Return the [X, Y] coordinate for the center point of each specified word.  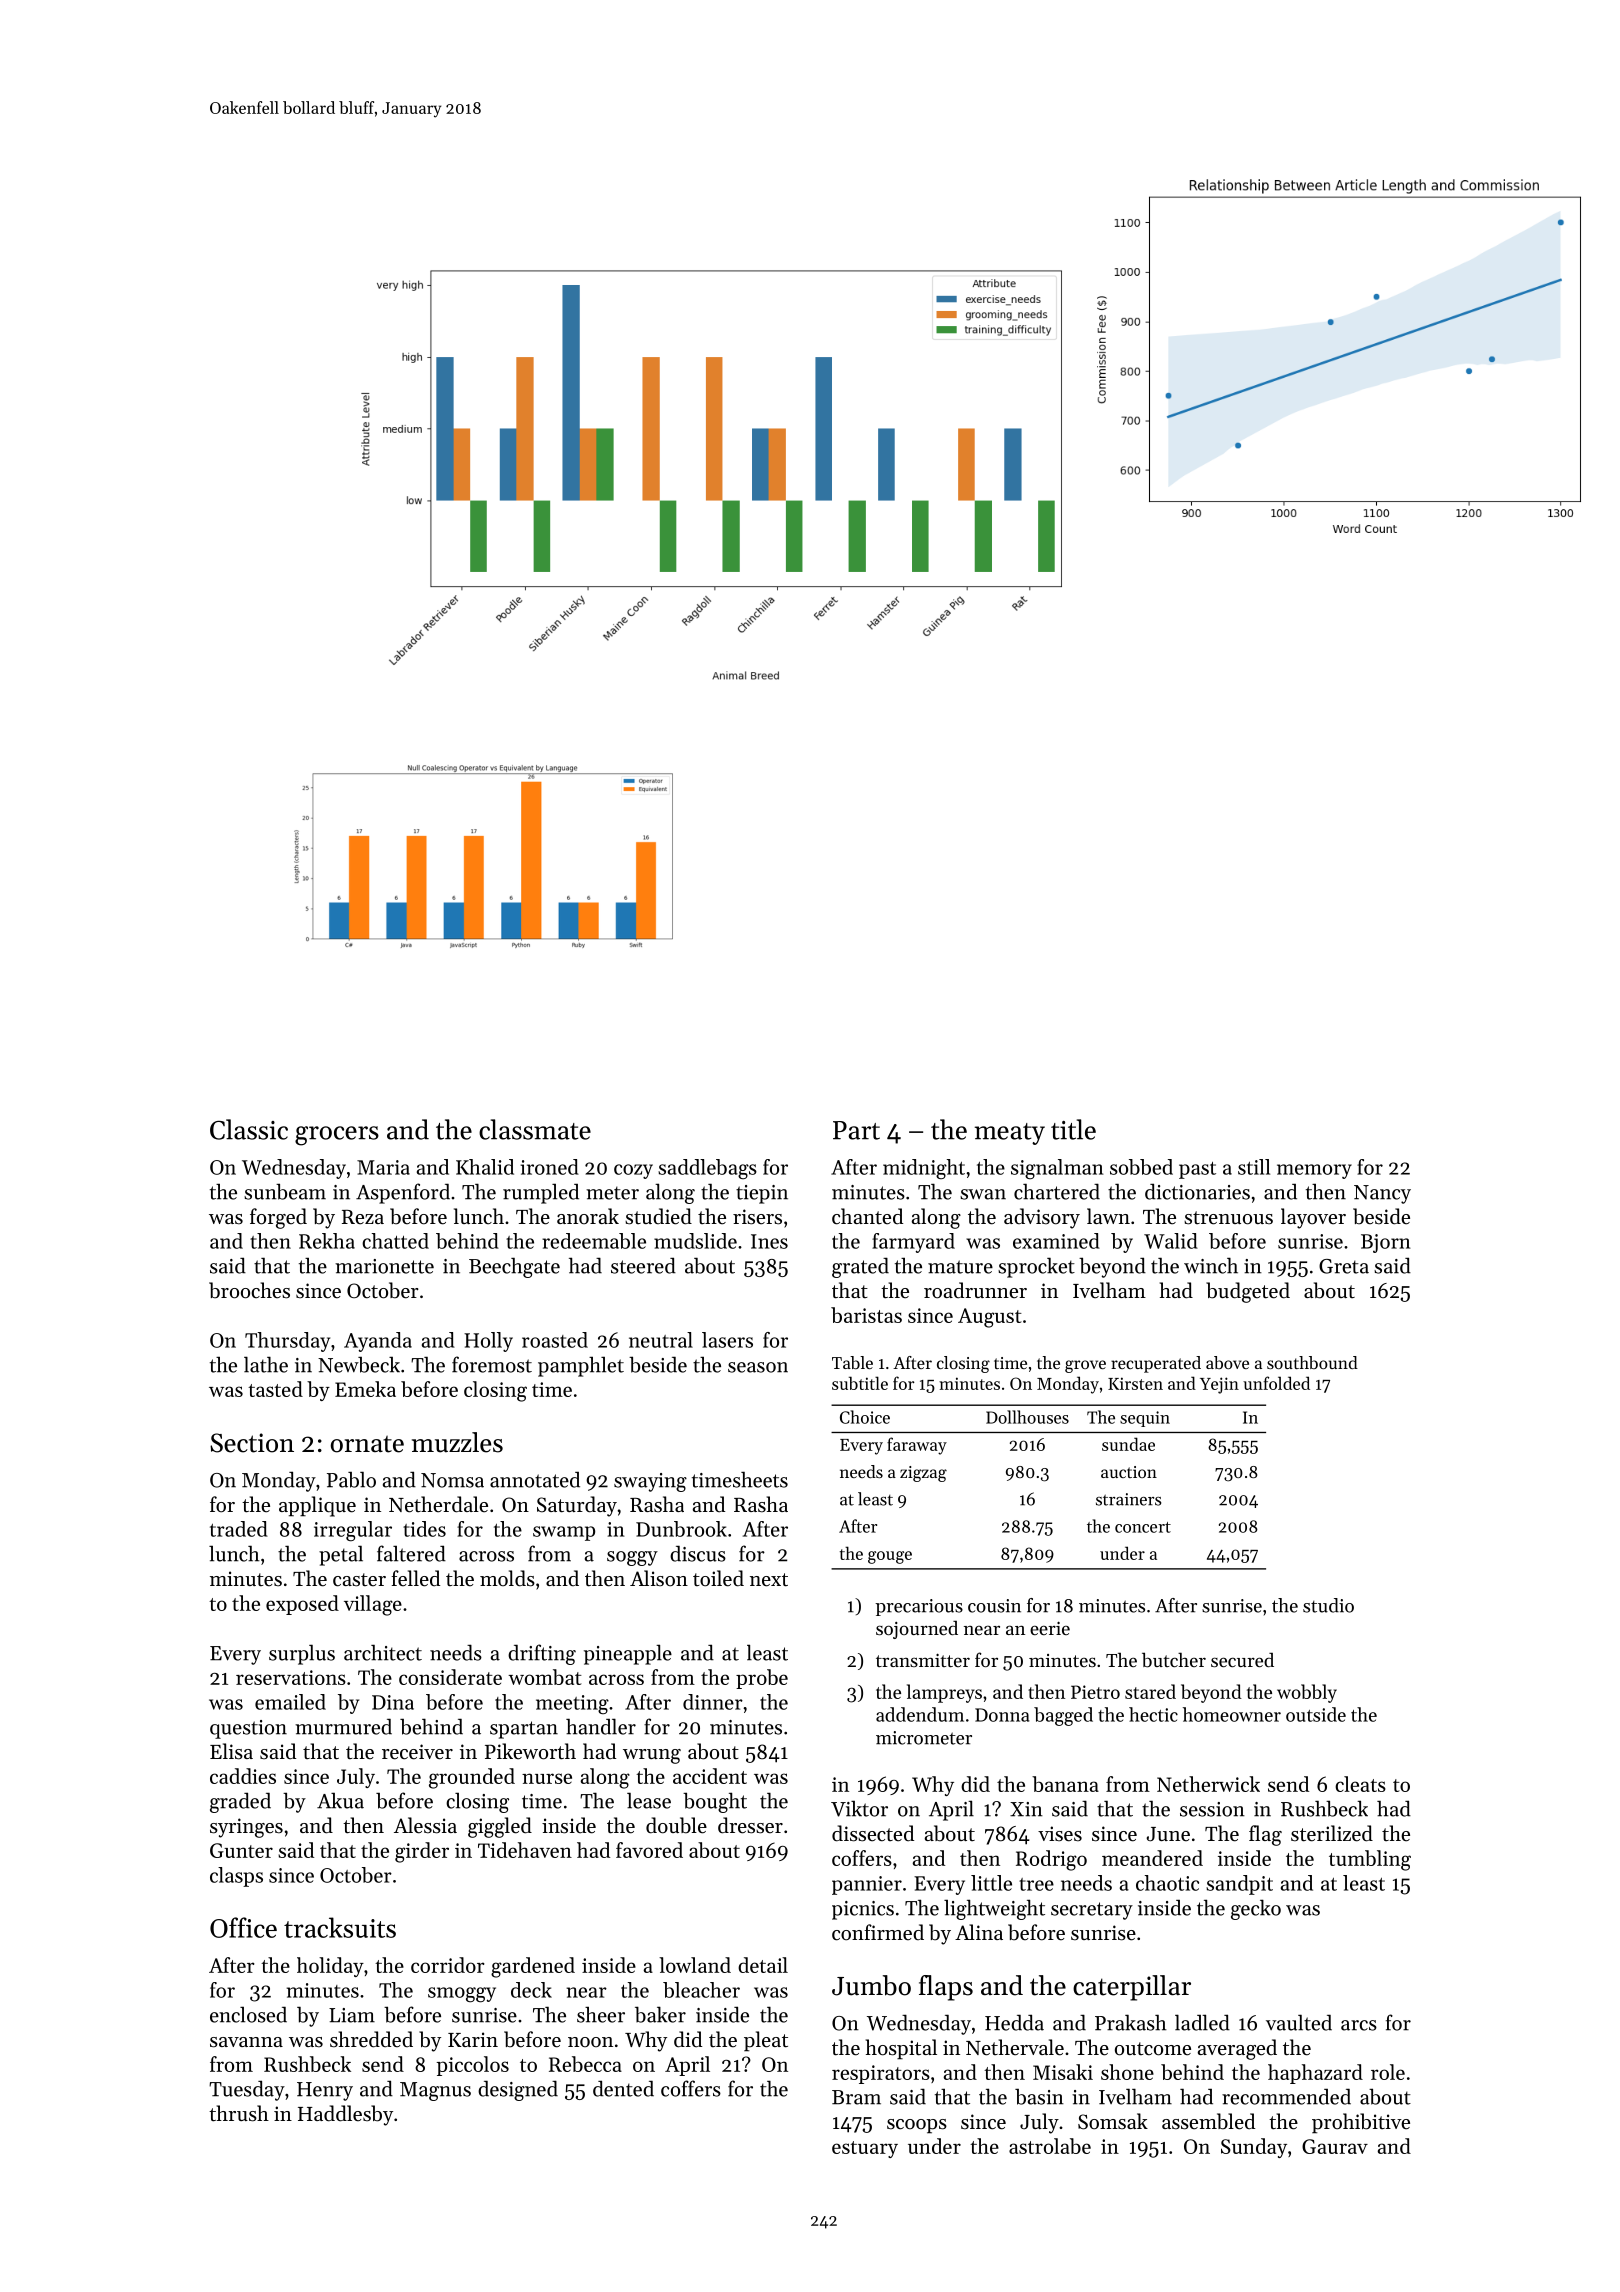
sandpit [1239, 1885]
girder [422, 1852]
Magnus [435, 2091]
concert [1143, 1527]
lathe [266, 1364]
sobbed [1141, 1167]
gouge [890, 1557]
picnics [863, 1910]
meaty [1010, 1134]
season [758, 1367]
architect [383, 1652]
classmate [535, 1129]
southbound [1312, 1362]
